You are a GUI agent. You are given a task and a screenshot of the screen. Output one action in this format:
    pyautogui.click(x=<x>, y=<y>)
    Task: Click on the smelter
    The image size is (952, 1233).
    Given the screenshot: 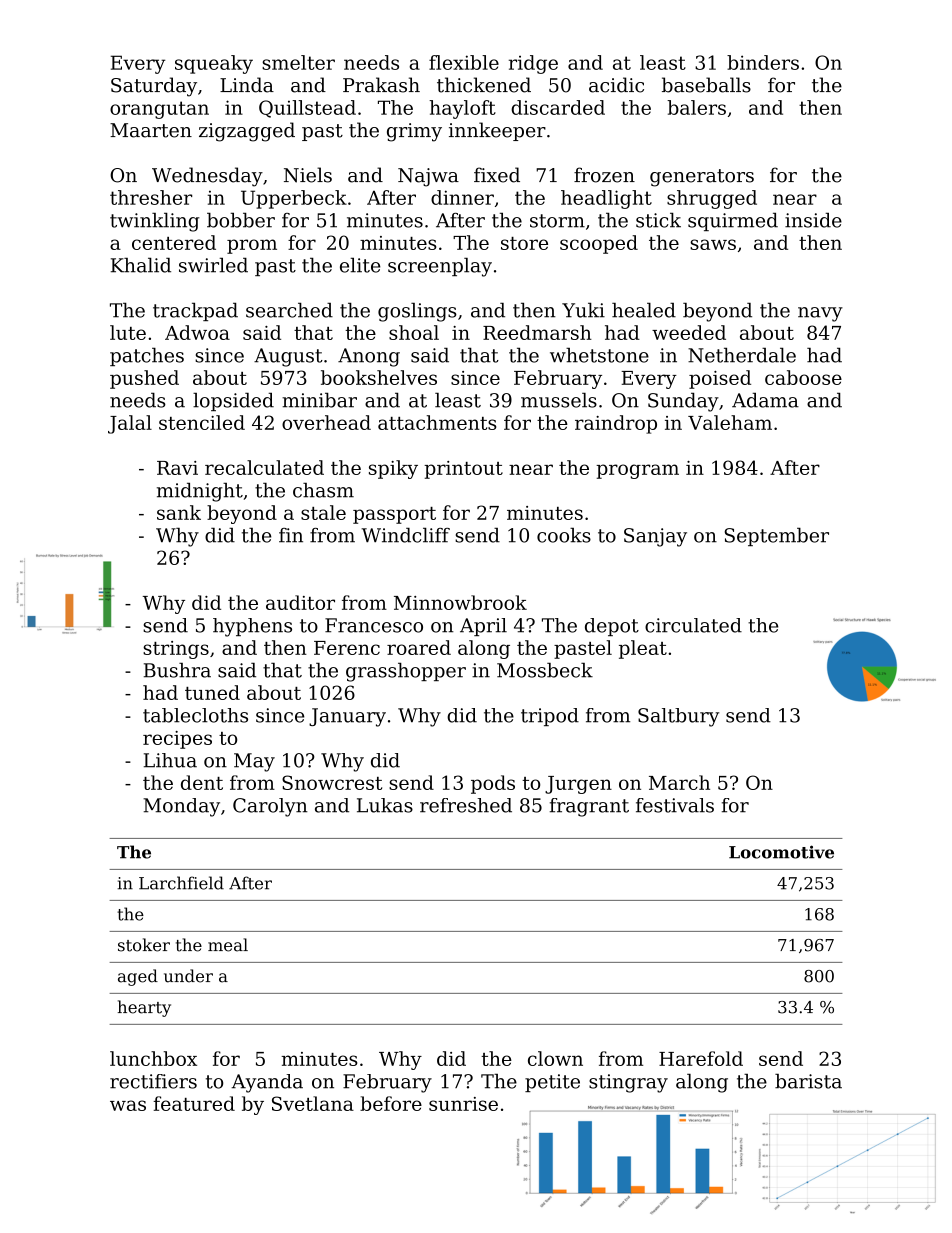 What is the action you would take?
    pyautogui.click(x=298, y=62)
